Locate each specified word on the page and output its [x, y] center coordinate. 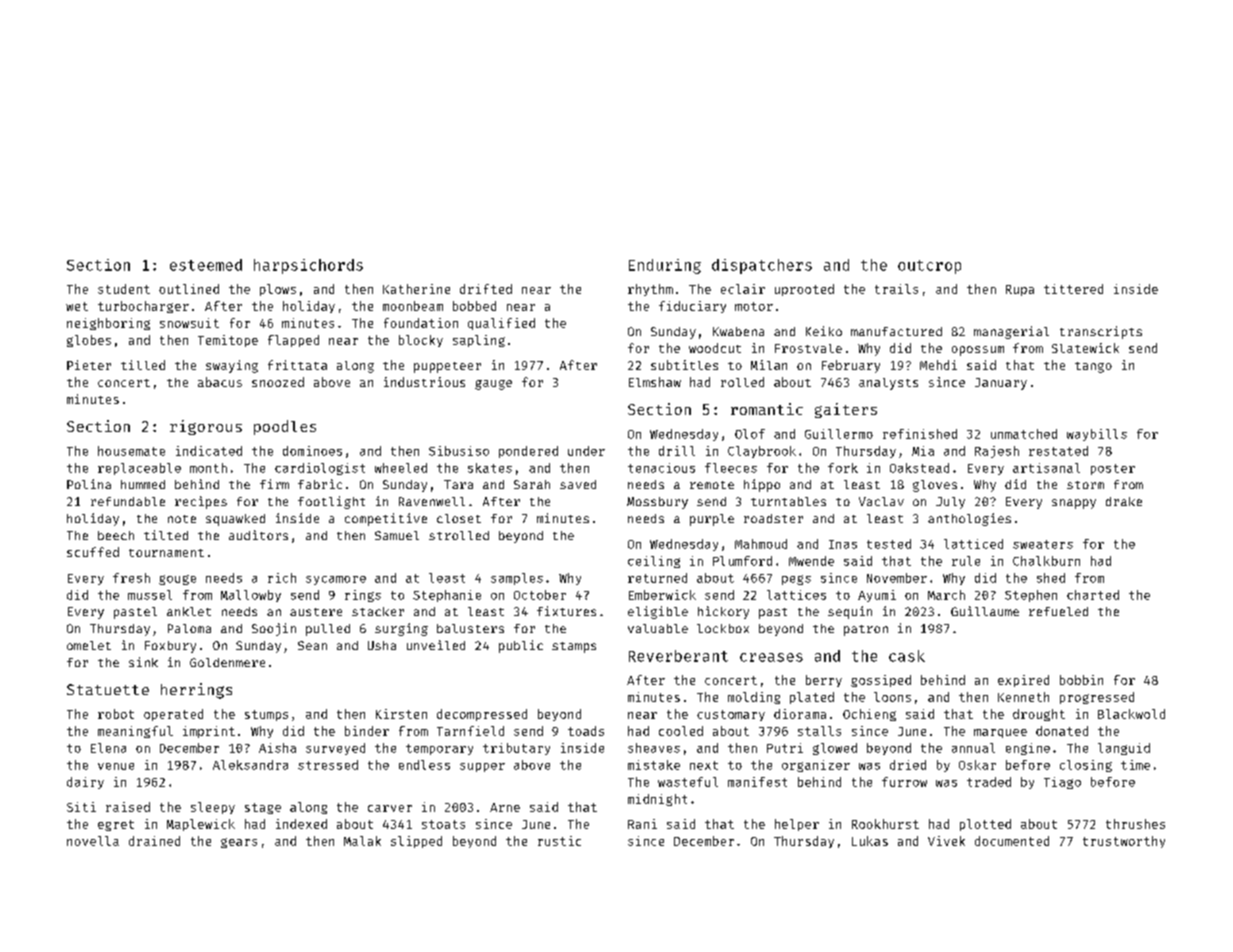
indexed [301, 824]
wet [77, 306]
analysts [888, 384]
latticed [973, 544]
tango [1093, 367]
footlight [331, 502]
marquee [1000, 733]
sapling [479, 341]
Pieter [89, 365]
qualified [501, 324]
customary [731, 715]
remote [712, 485]
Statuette [108, 689]
